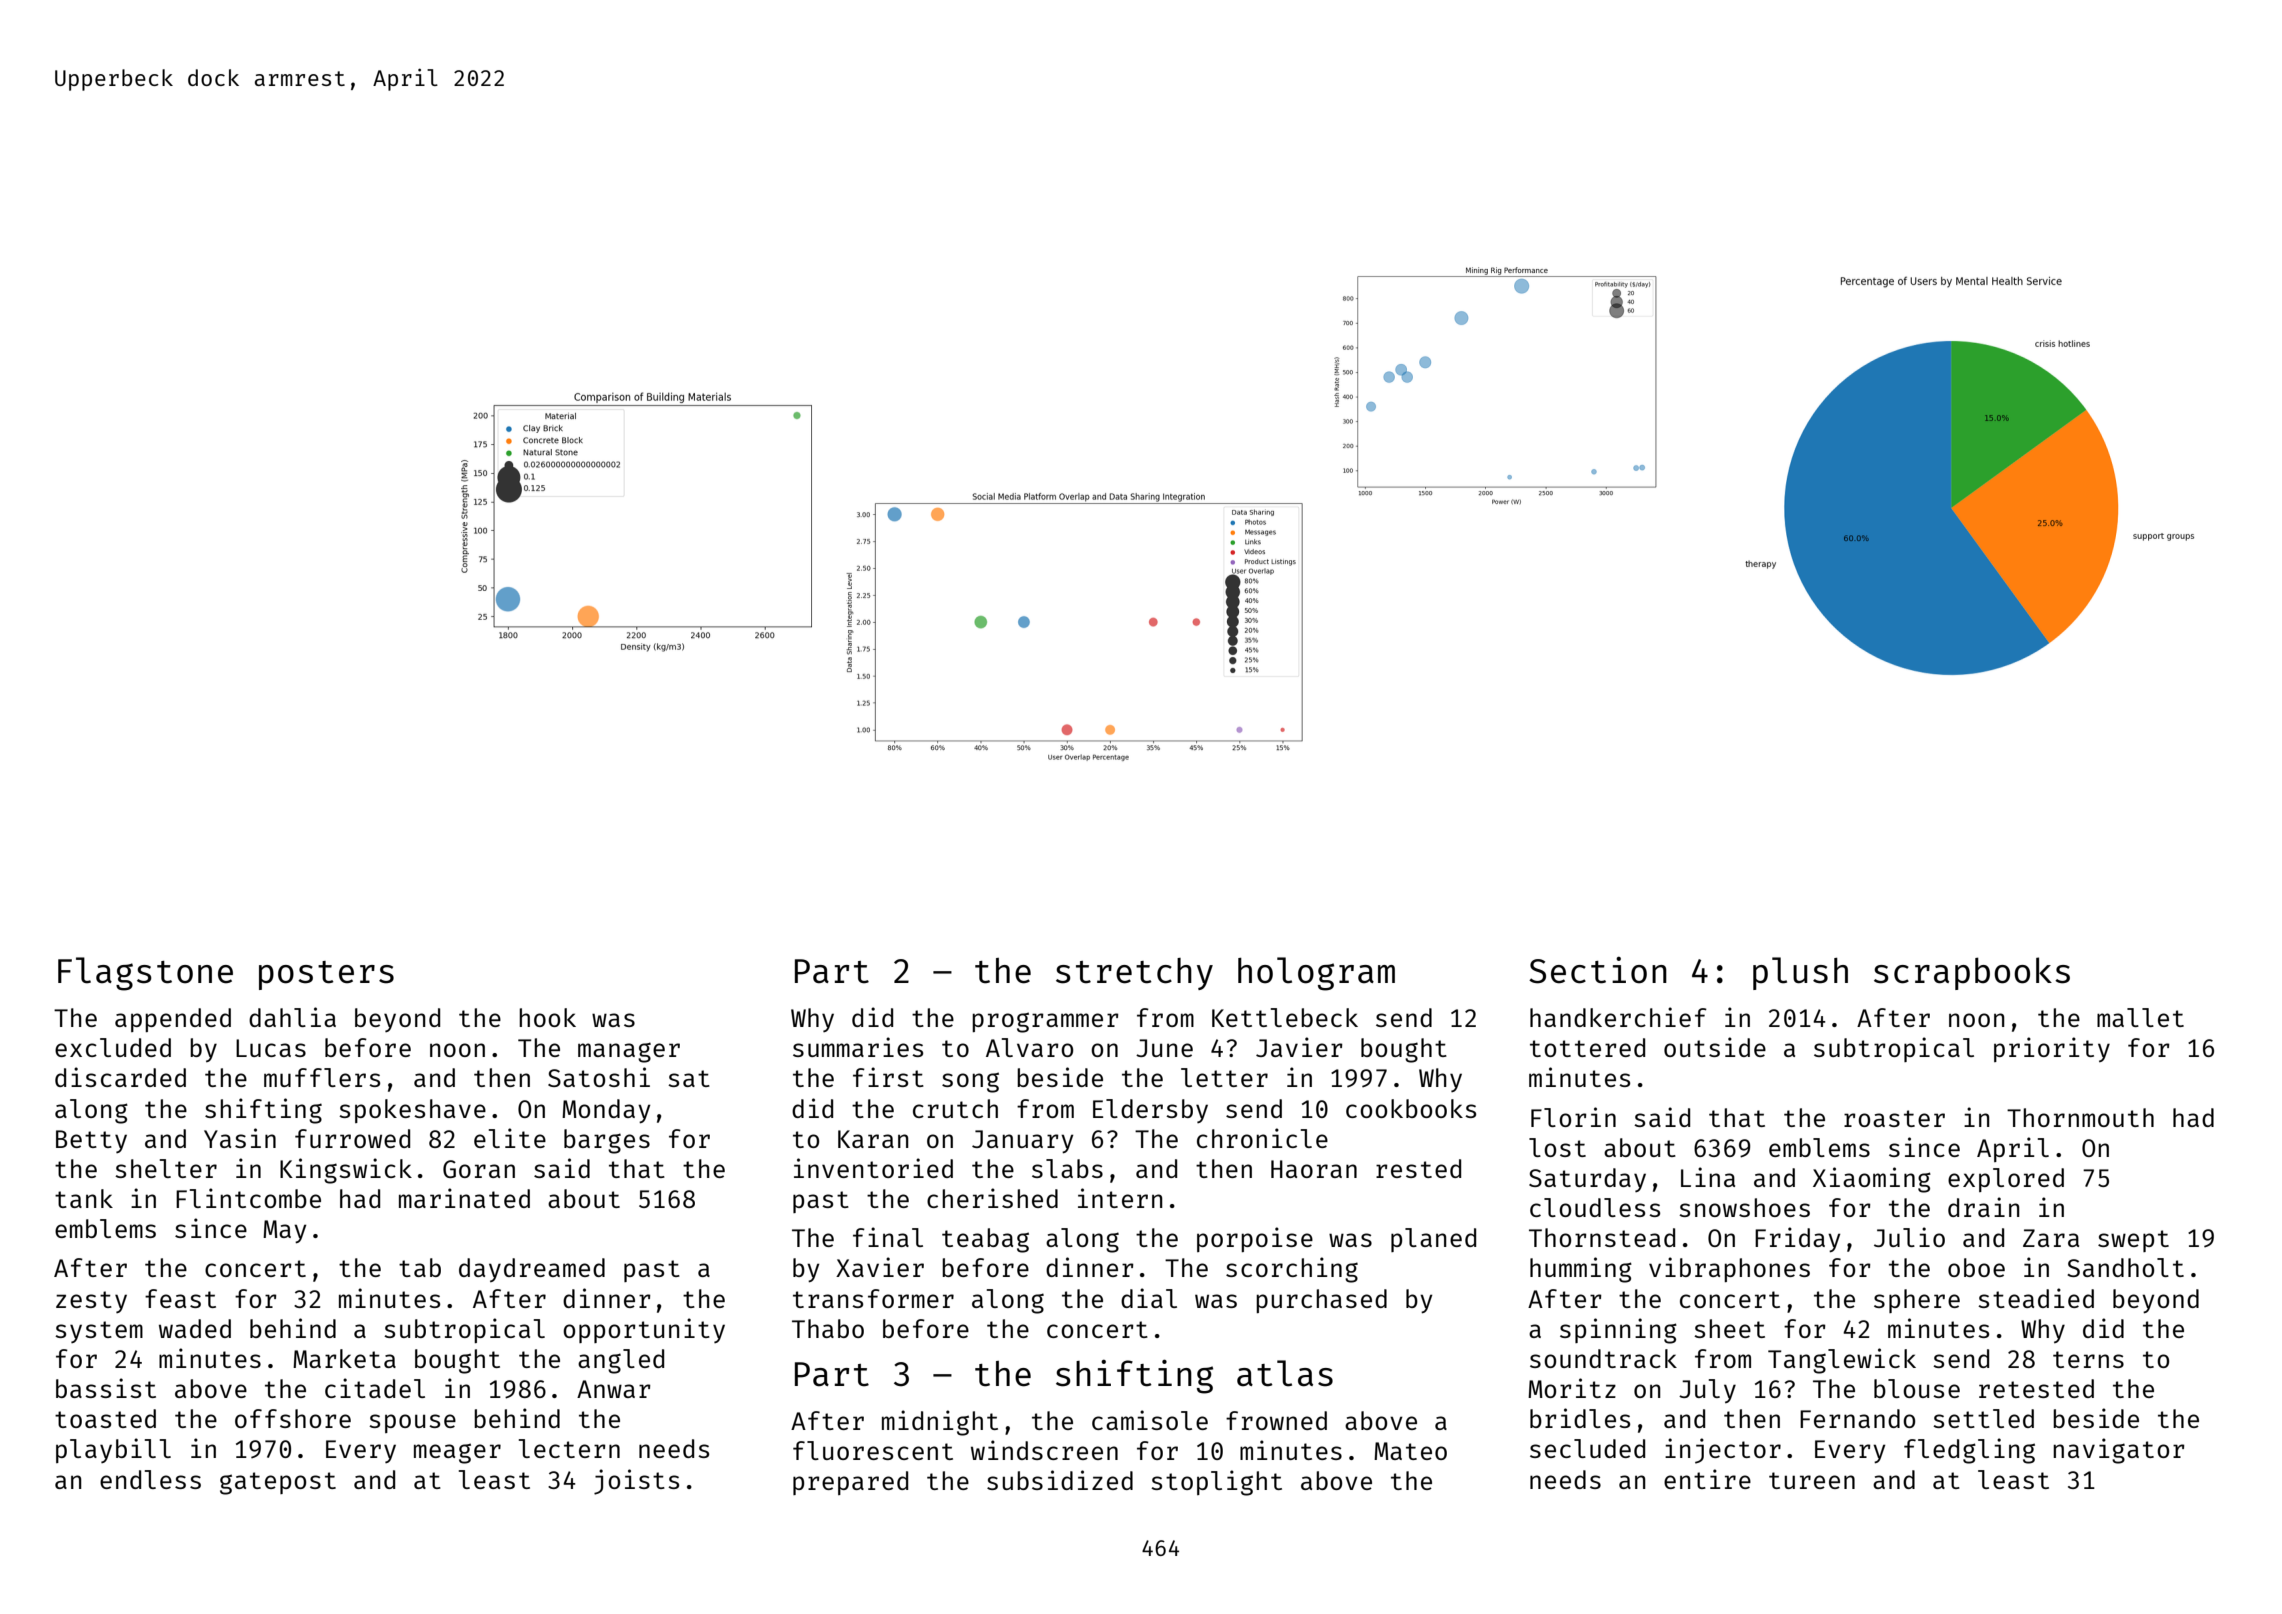 The width and height of the screenshot is (2282, 1614). Describe the element at coordinates (326, 975) in the screenshot. I see `posters` at that location.
